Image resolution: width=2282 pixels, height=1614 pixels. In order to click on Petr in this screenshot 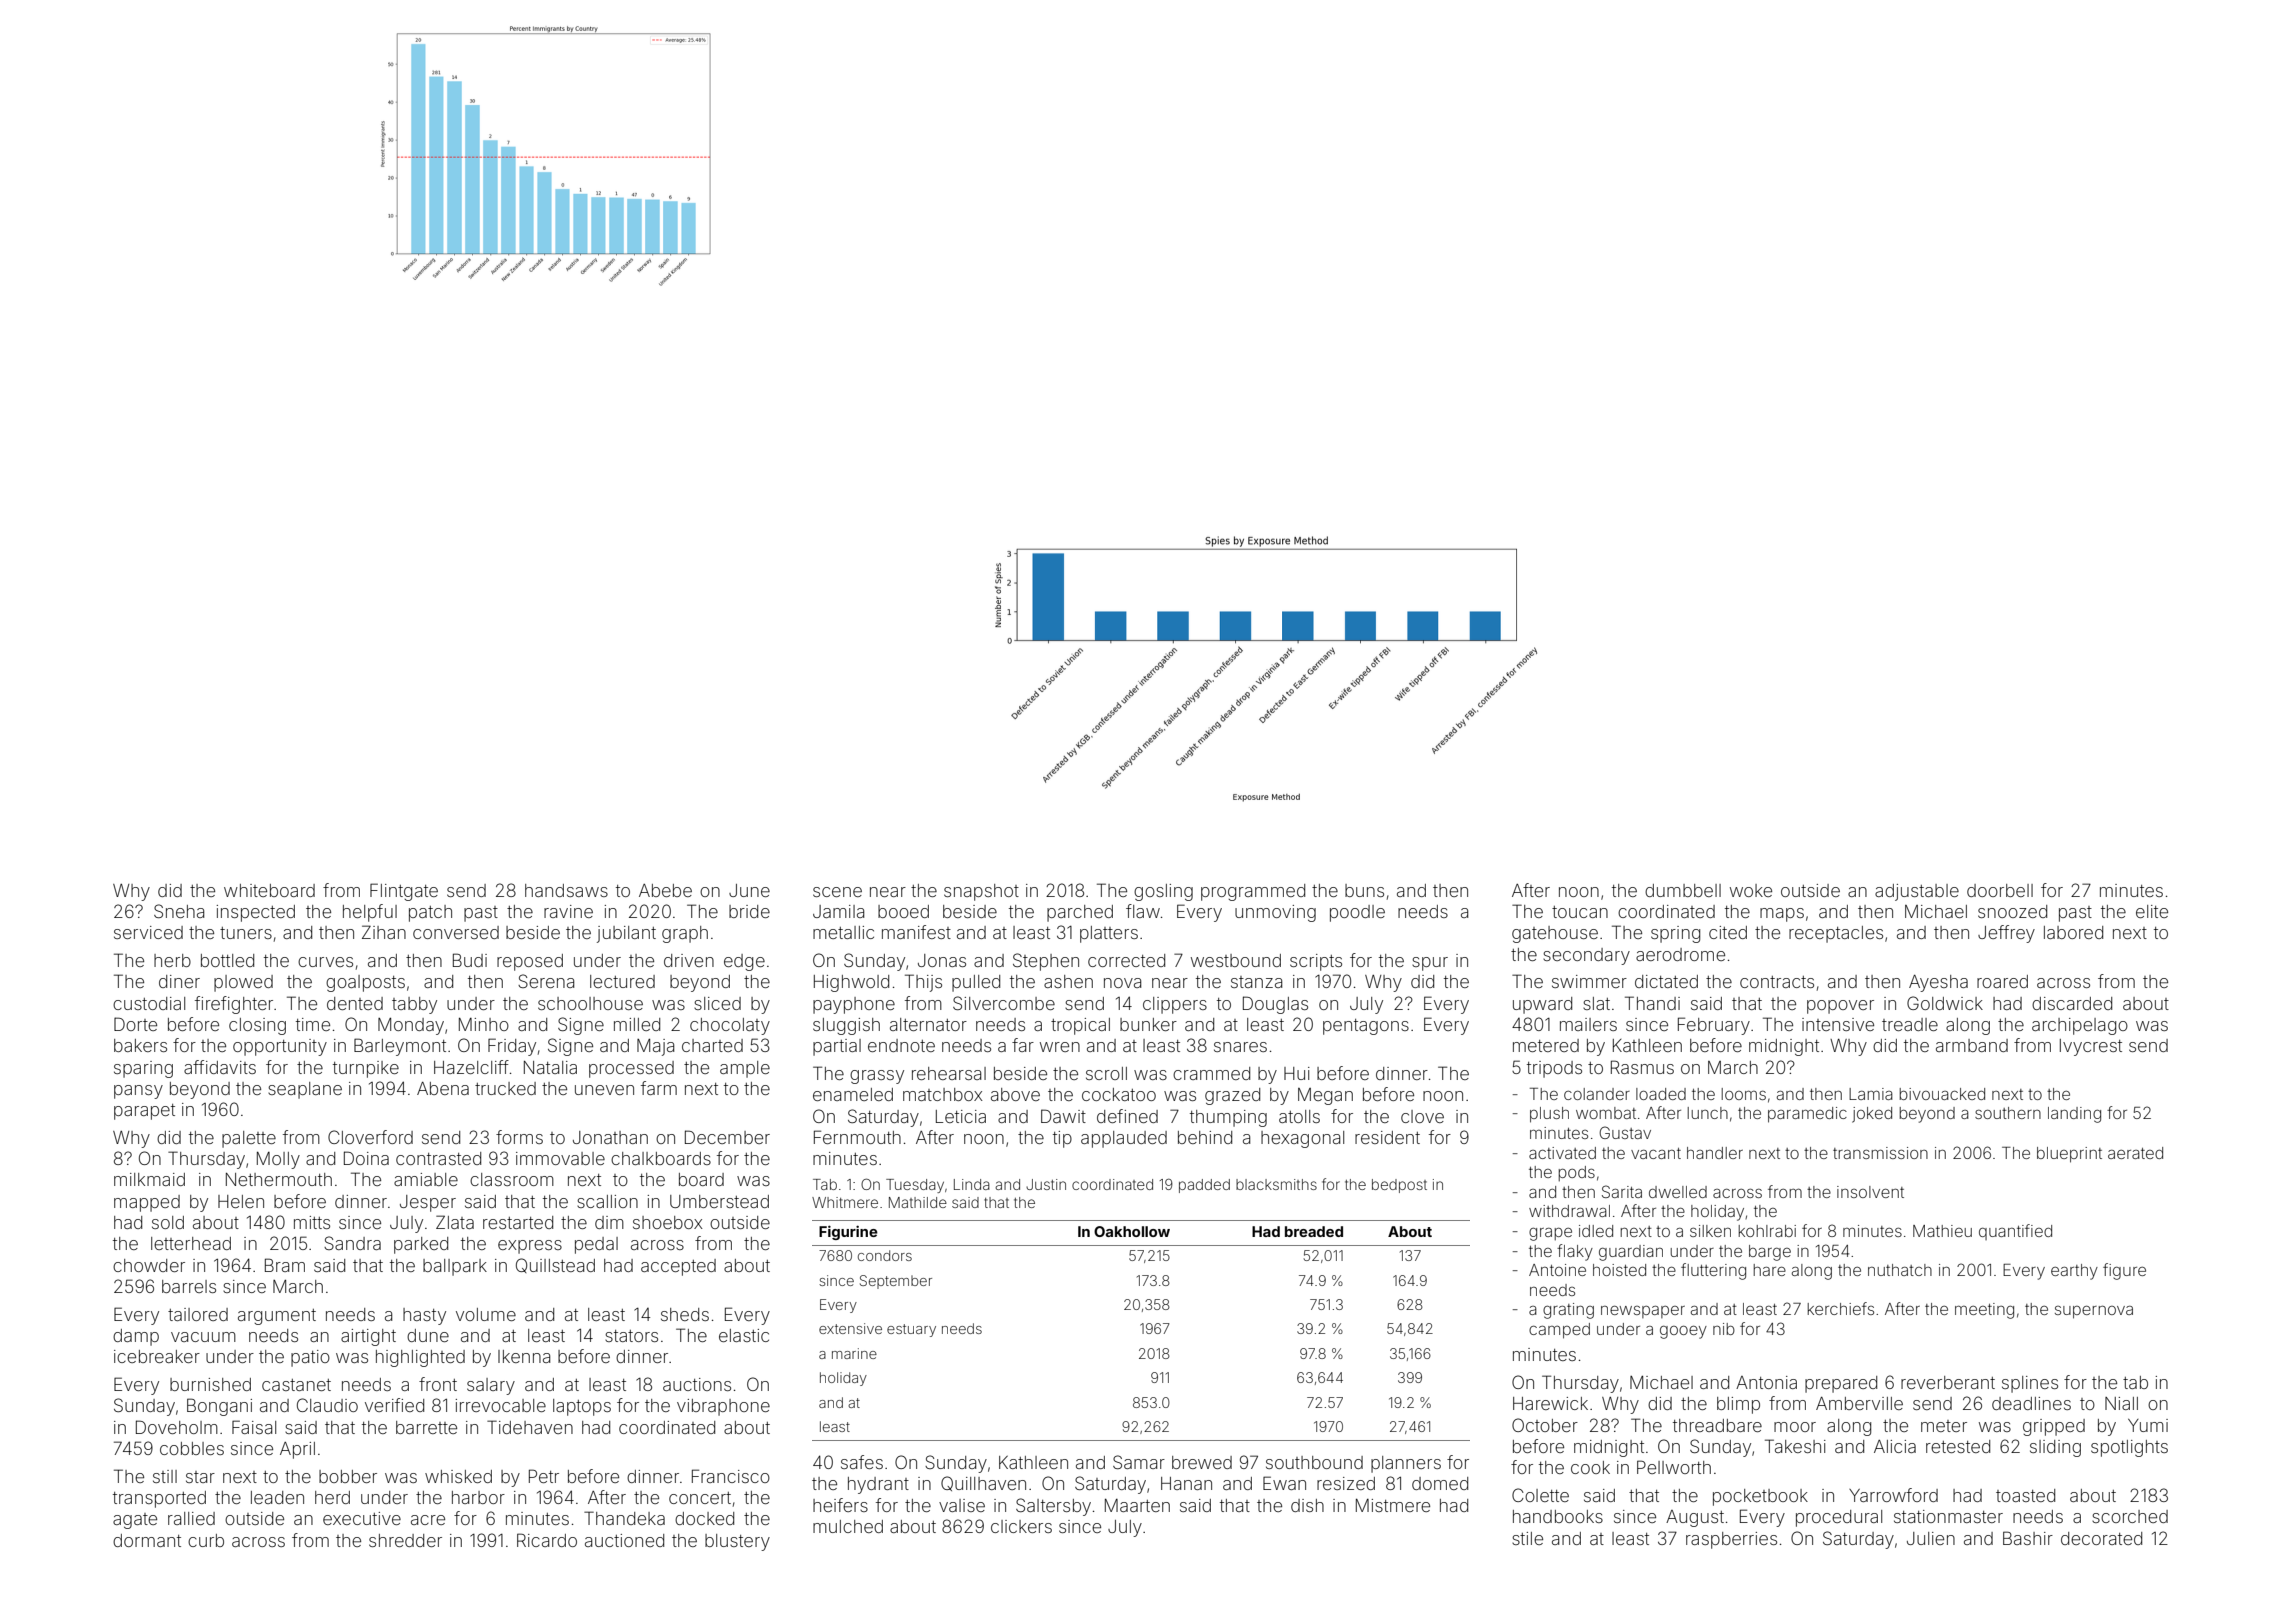, I will do `click(544, 1476)`.
